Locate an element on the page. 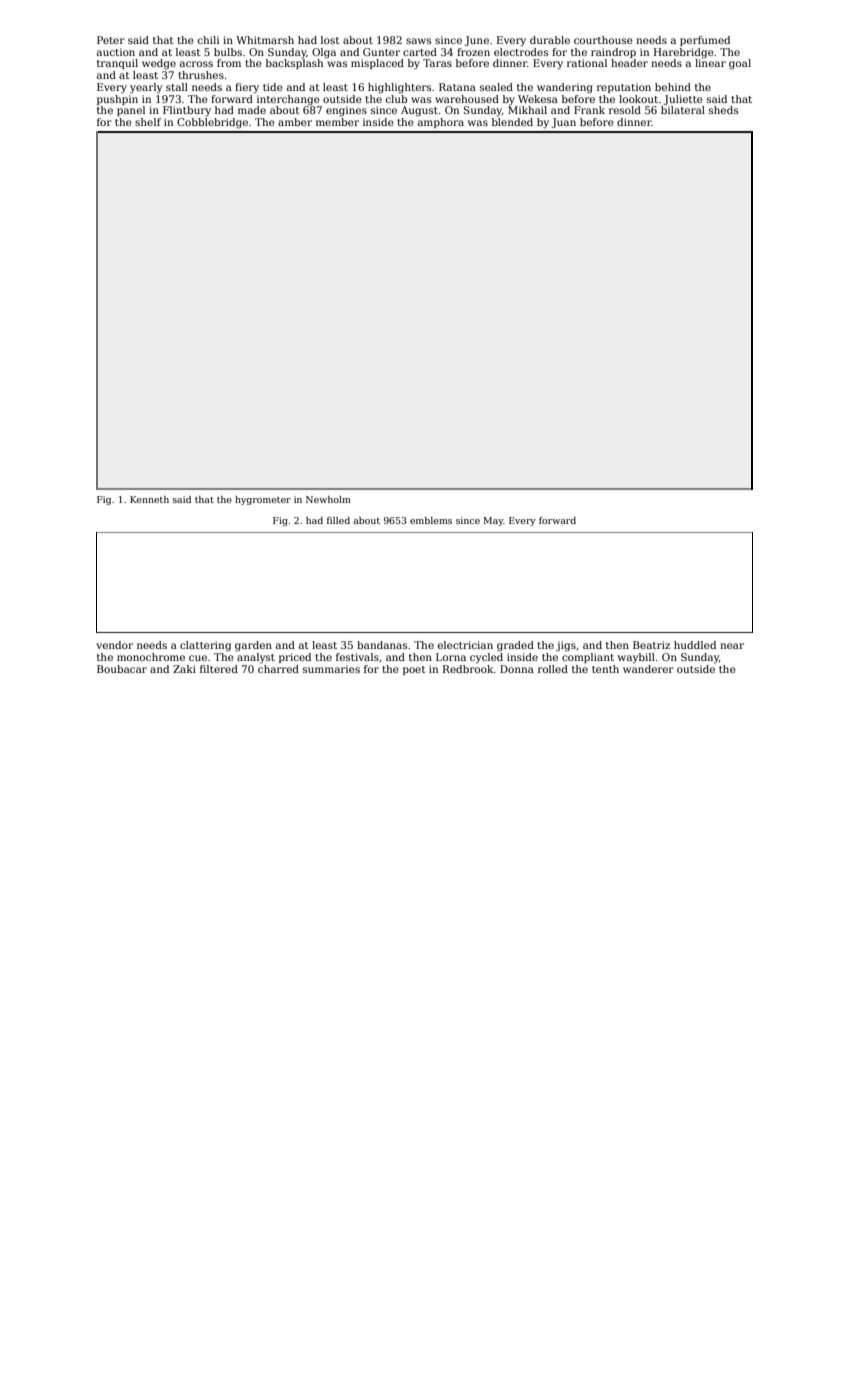  huddled is located at coordinates (695, 645).
